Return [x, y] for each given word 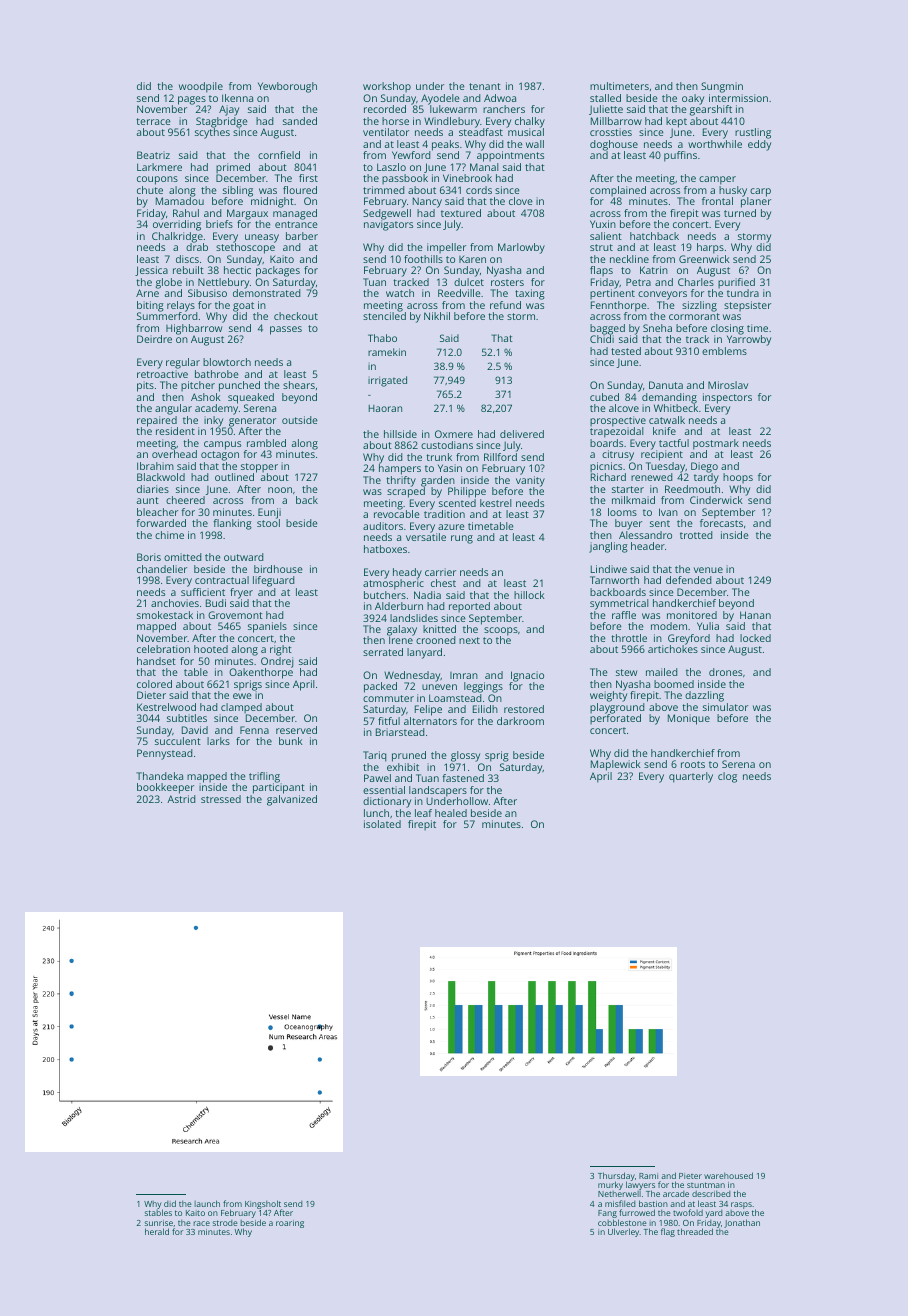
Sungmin [722, 87]
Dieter [151, 695]
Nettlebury [223, 283]
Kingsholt [263, 1205]
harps [710, 248]
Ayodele [440, 99]
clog [727, 777]
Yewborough [287, 87]
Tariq [374, 756]
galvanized [292, 800]
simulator [725, 707]
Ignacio [527, 676]
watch [400, 293]
